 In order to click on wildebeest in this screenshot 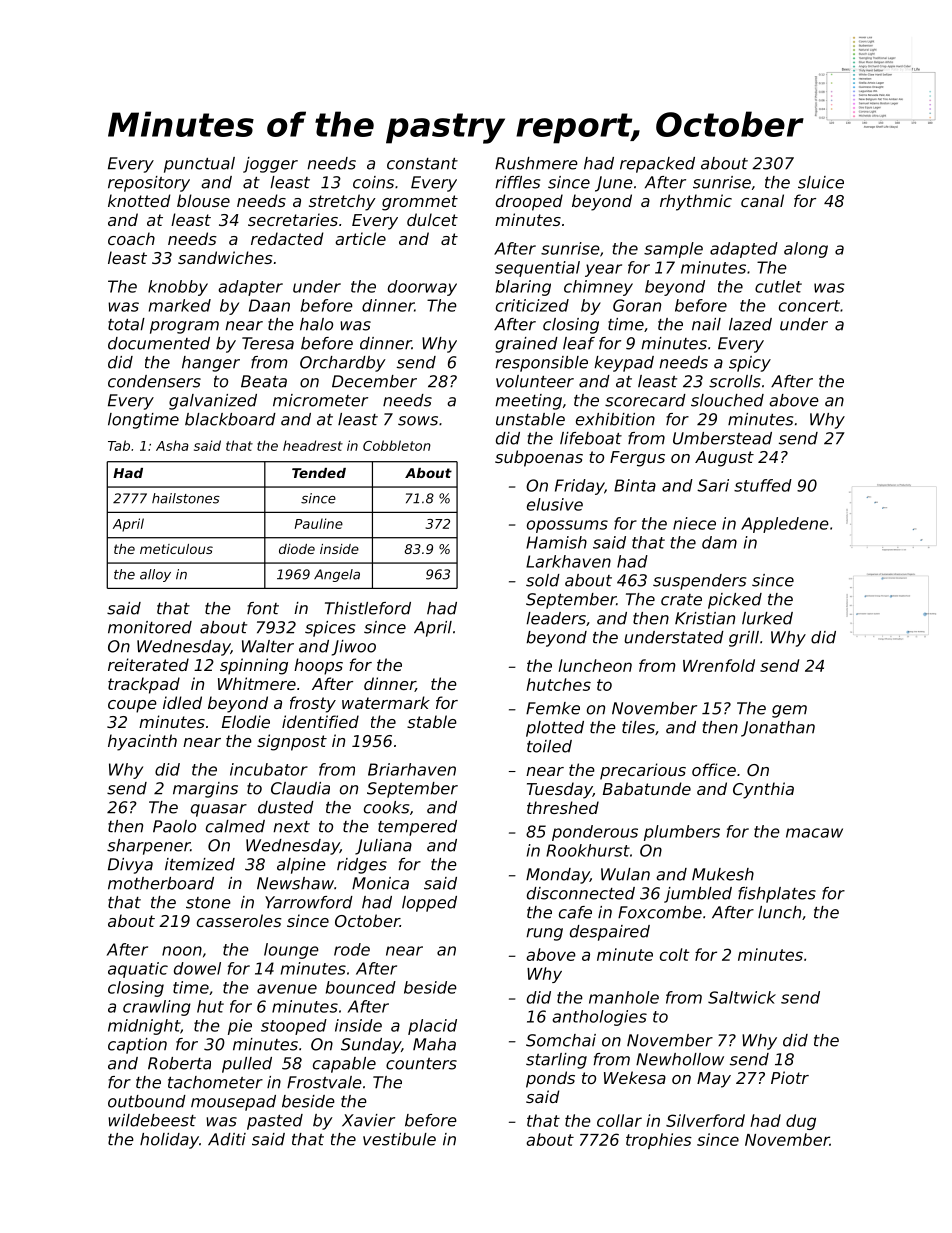, I will do `click(152, 1120)`.
